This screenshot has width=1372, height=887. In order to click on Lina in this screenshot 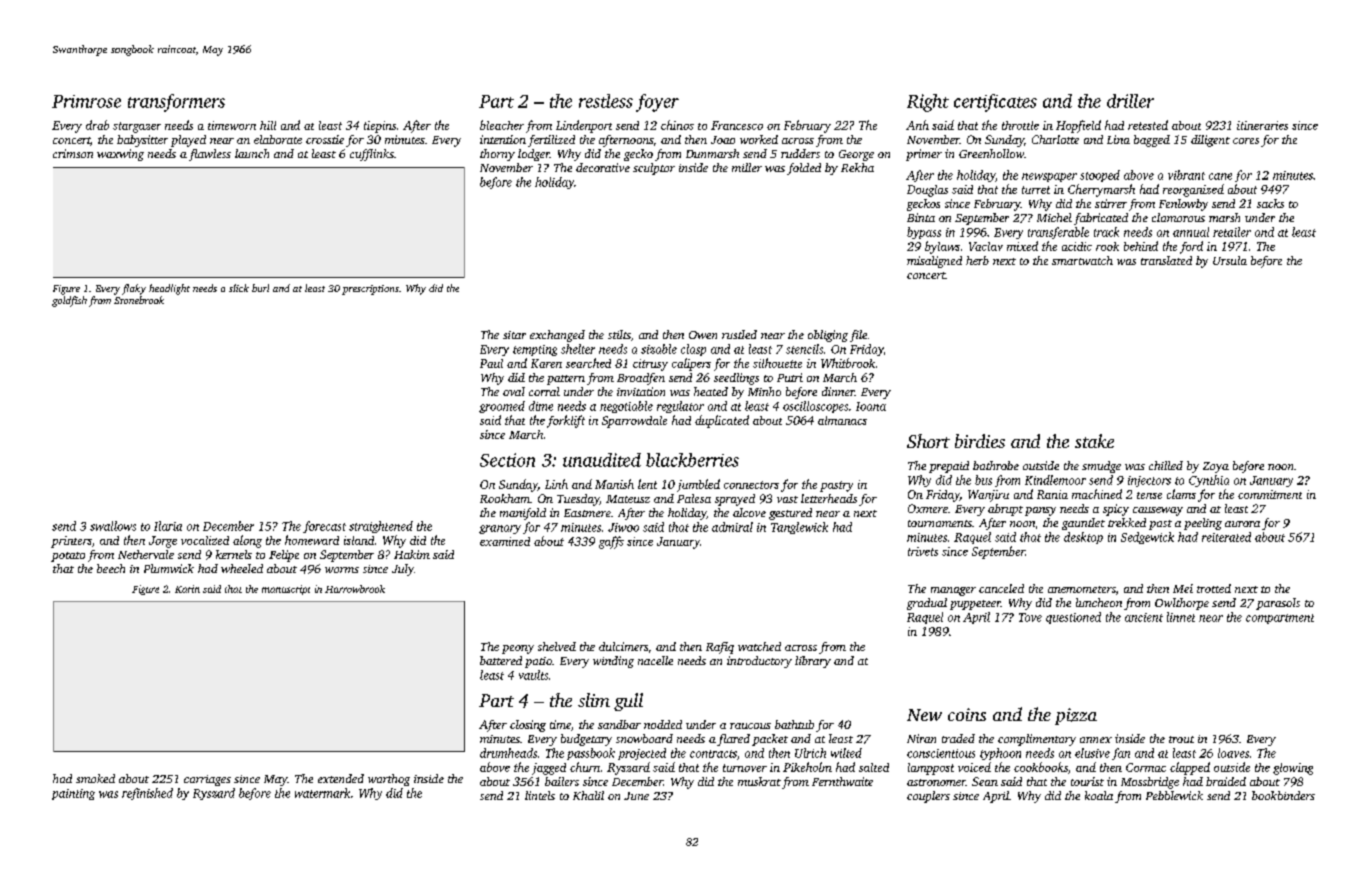, I will do `click(1118, 139)`.
